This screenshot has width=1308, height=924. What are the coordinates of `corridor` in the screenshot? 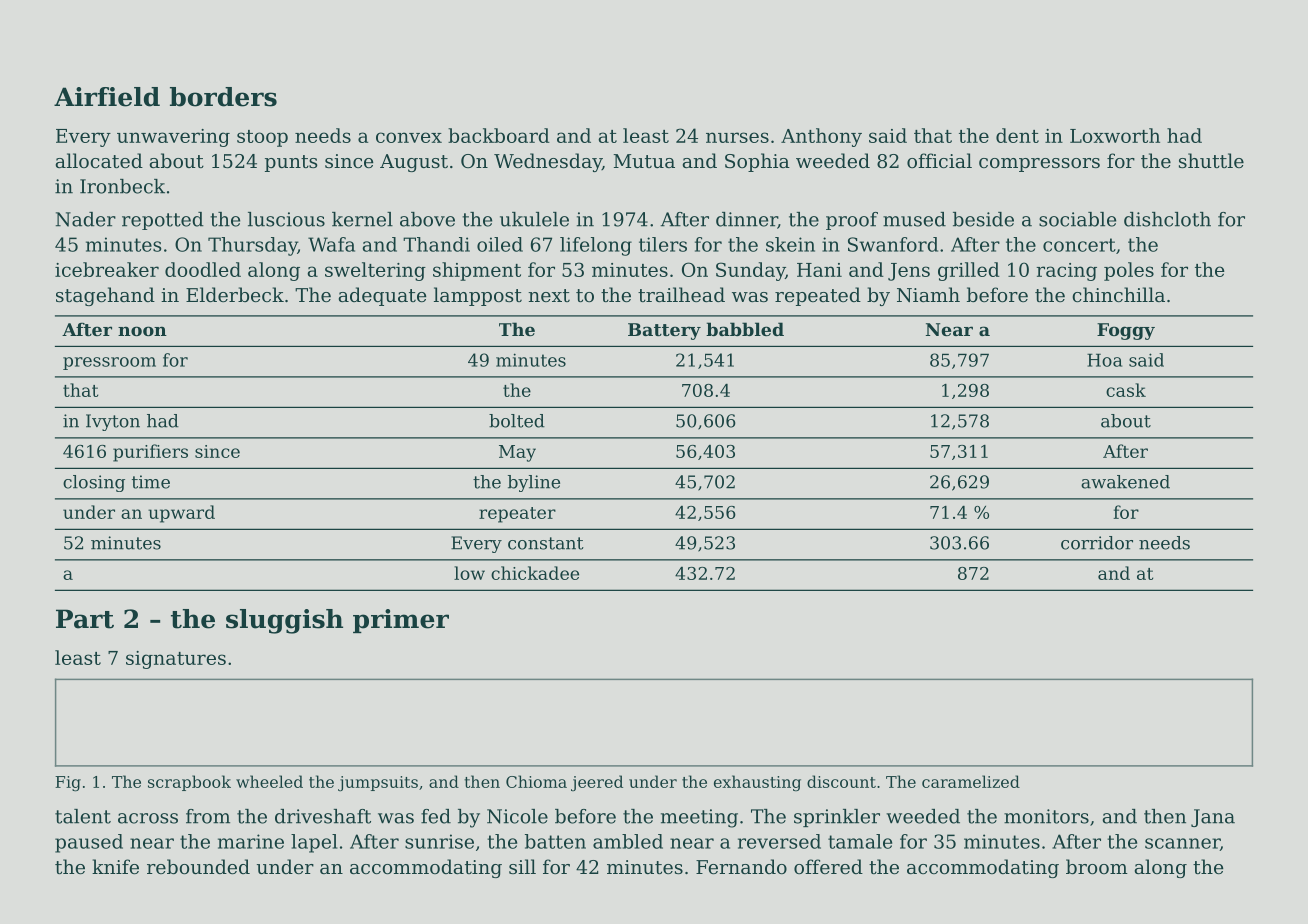 It's located at (1097, 543).
